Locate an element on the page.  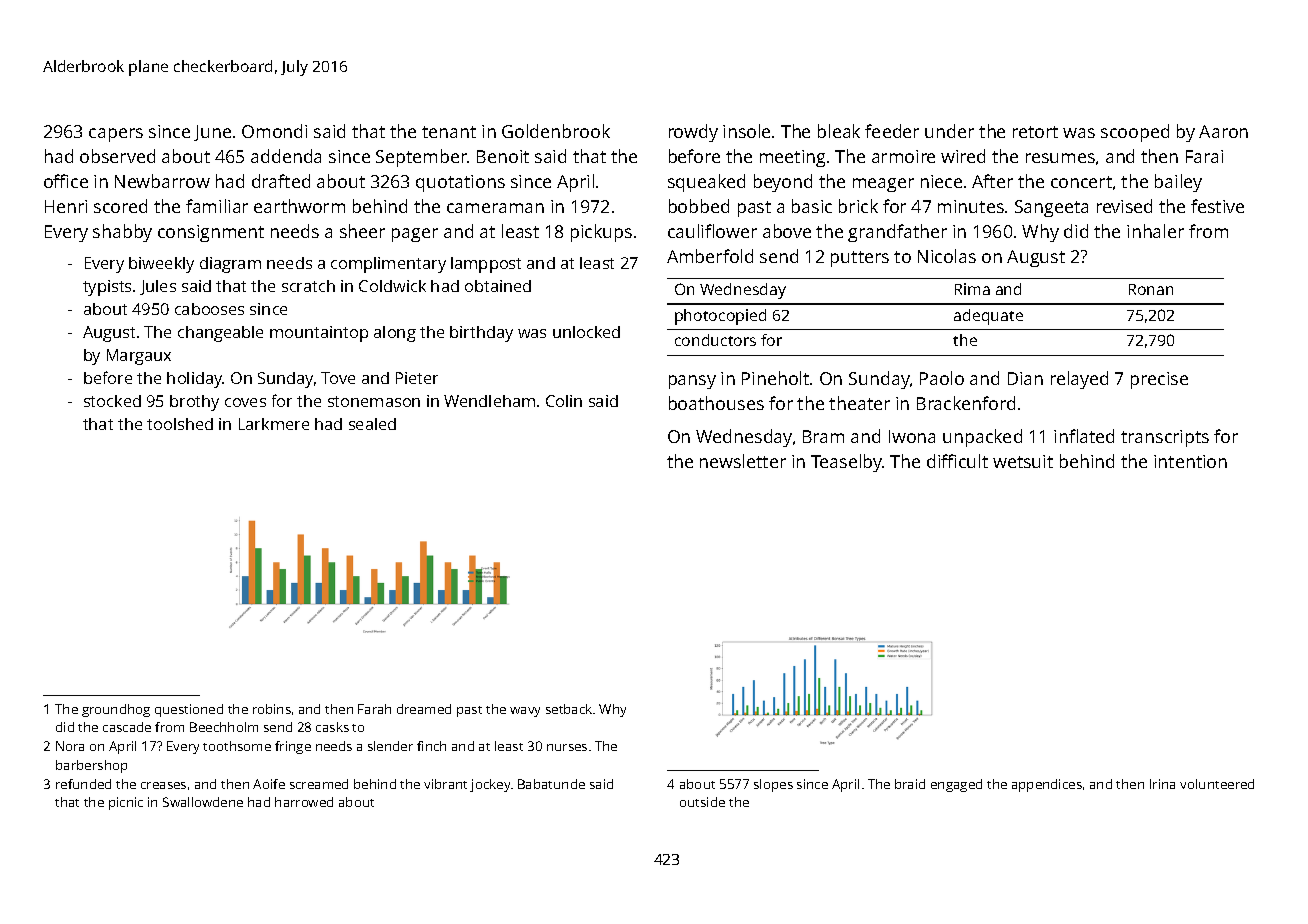
groundhog is located at coordinates (116, 710).
